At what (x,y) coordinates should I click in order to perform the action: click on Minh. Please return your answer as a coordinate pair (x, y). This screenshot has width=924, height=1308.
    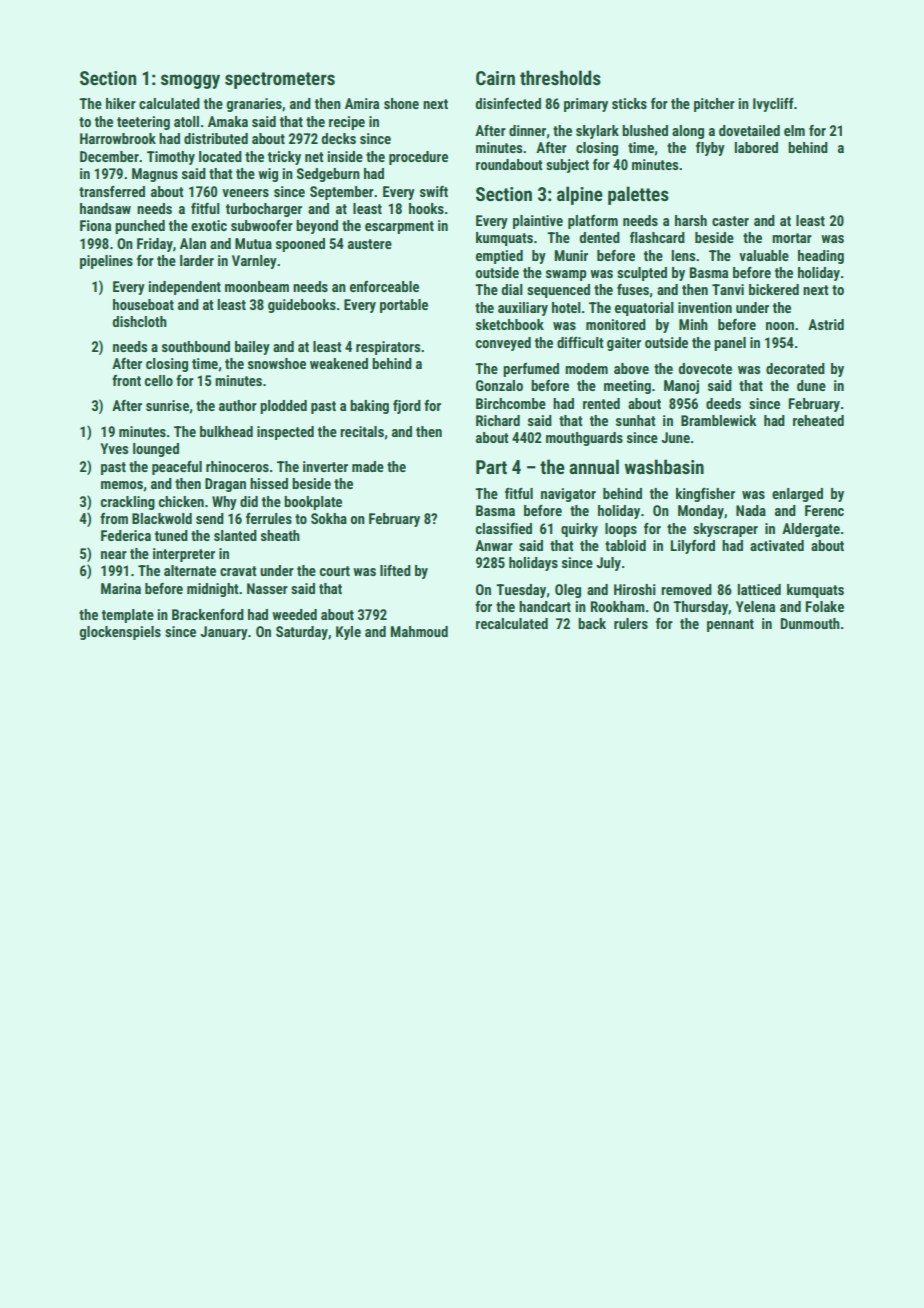
    Looking at the image, I should click on (693, 324).
